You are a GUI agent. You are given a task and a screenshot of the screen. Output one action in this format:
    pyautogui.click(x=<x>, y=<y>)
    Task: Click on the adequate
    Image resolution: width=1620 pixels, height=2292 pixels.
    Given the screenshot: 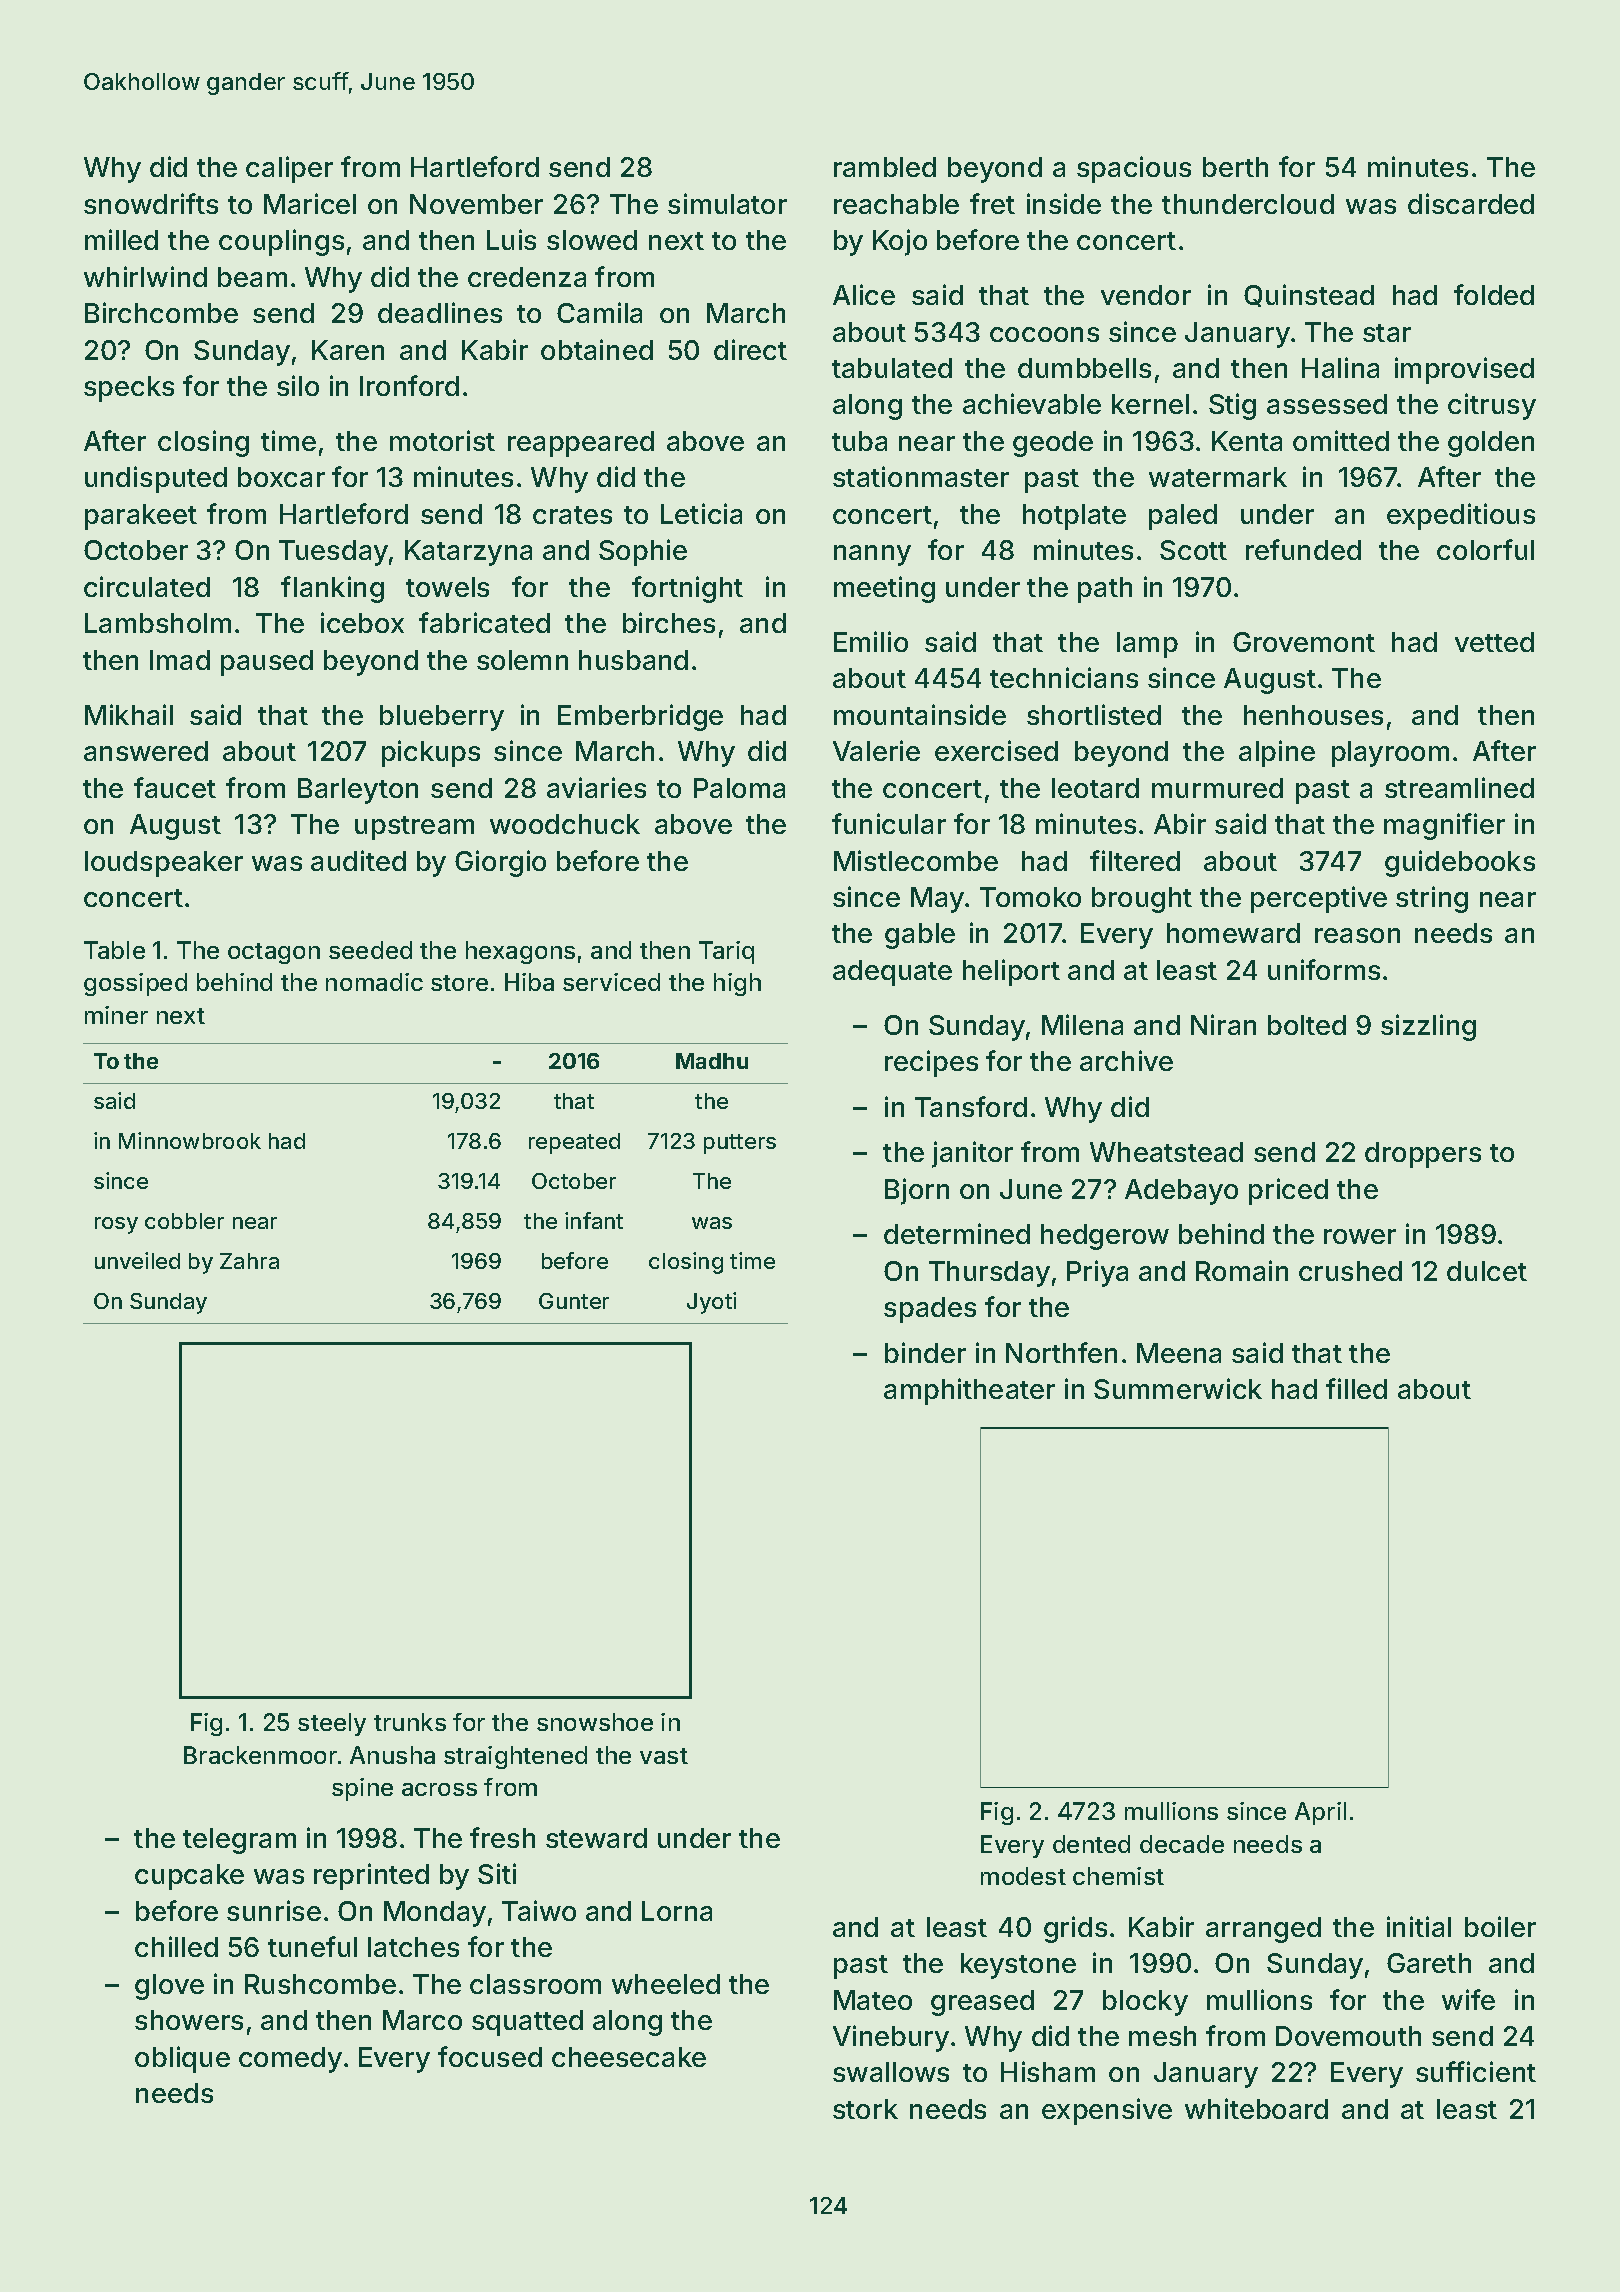 What is the action you would take?
    pyautogui.click(x=892, y=973)
